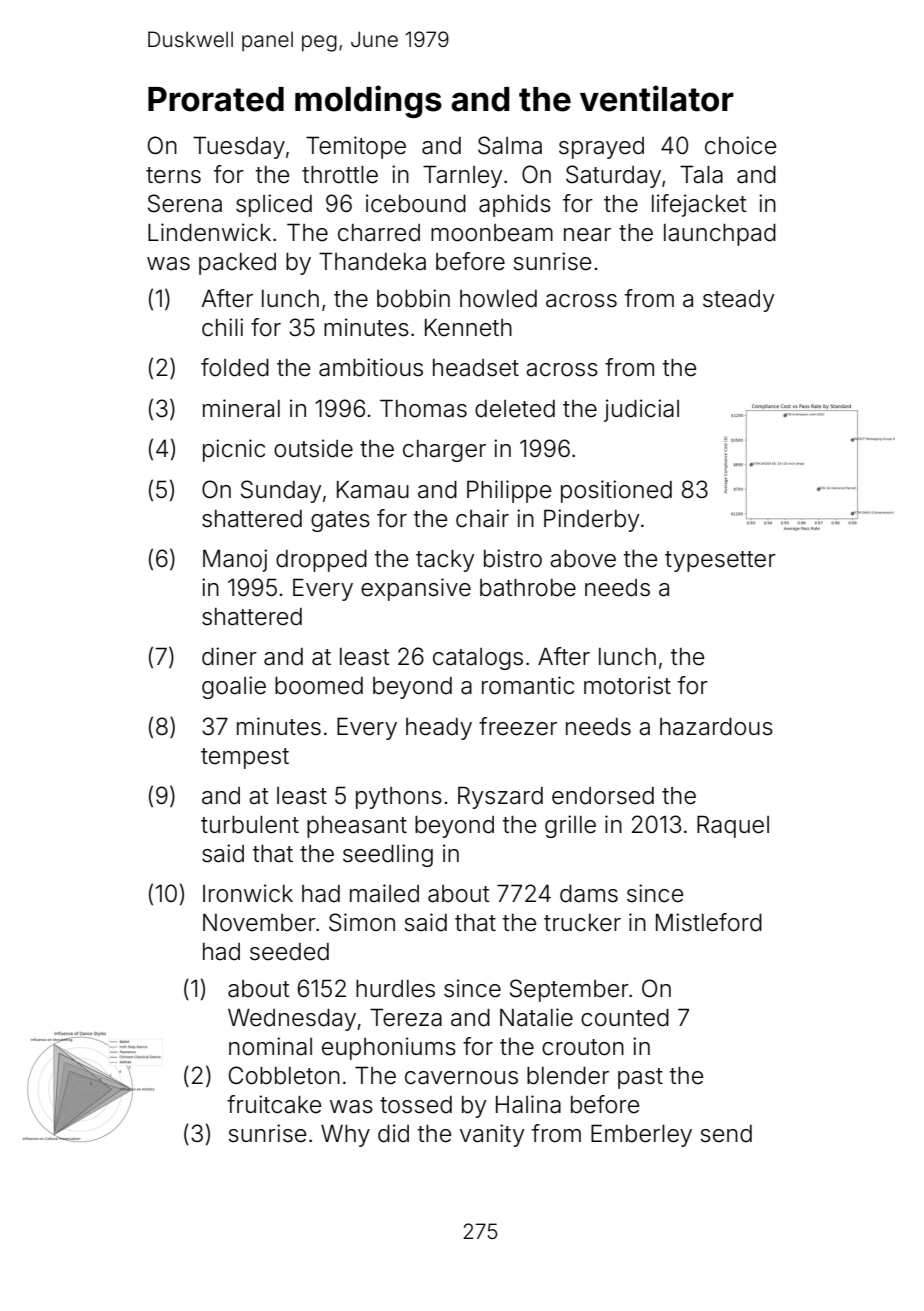  I want to click on terns, so click(173, 175).
